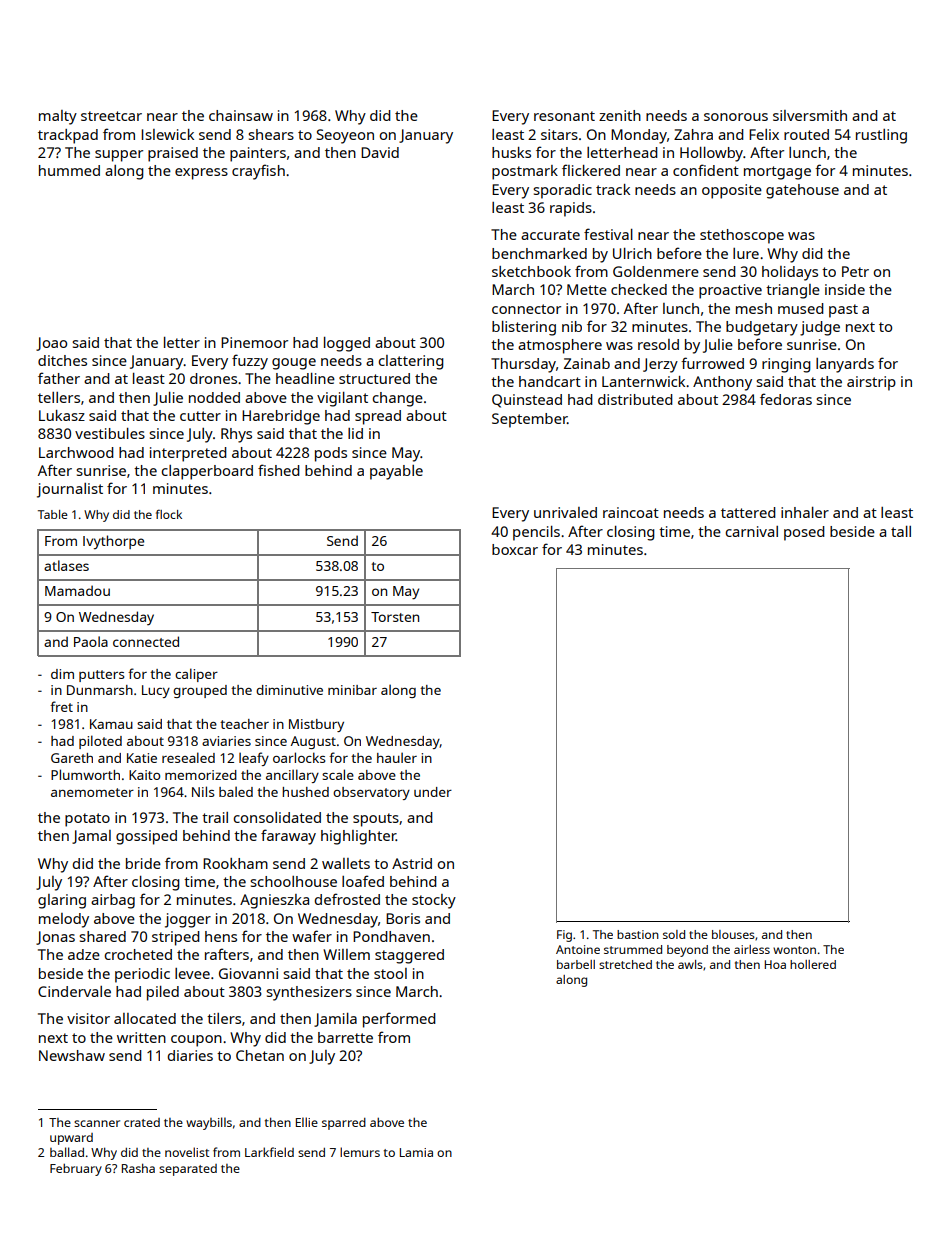  What do you see at coordinates (76, 1170) in the image?
I see `February` at bounding box center [76, 1170].
